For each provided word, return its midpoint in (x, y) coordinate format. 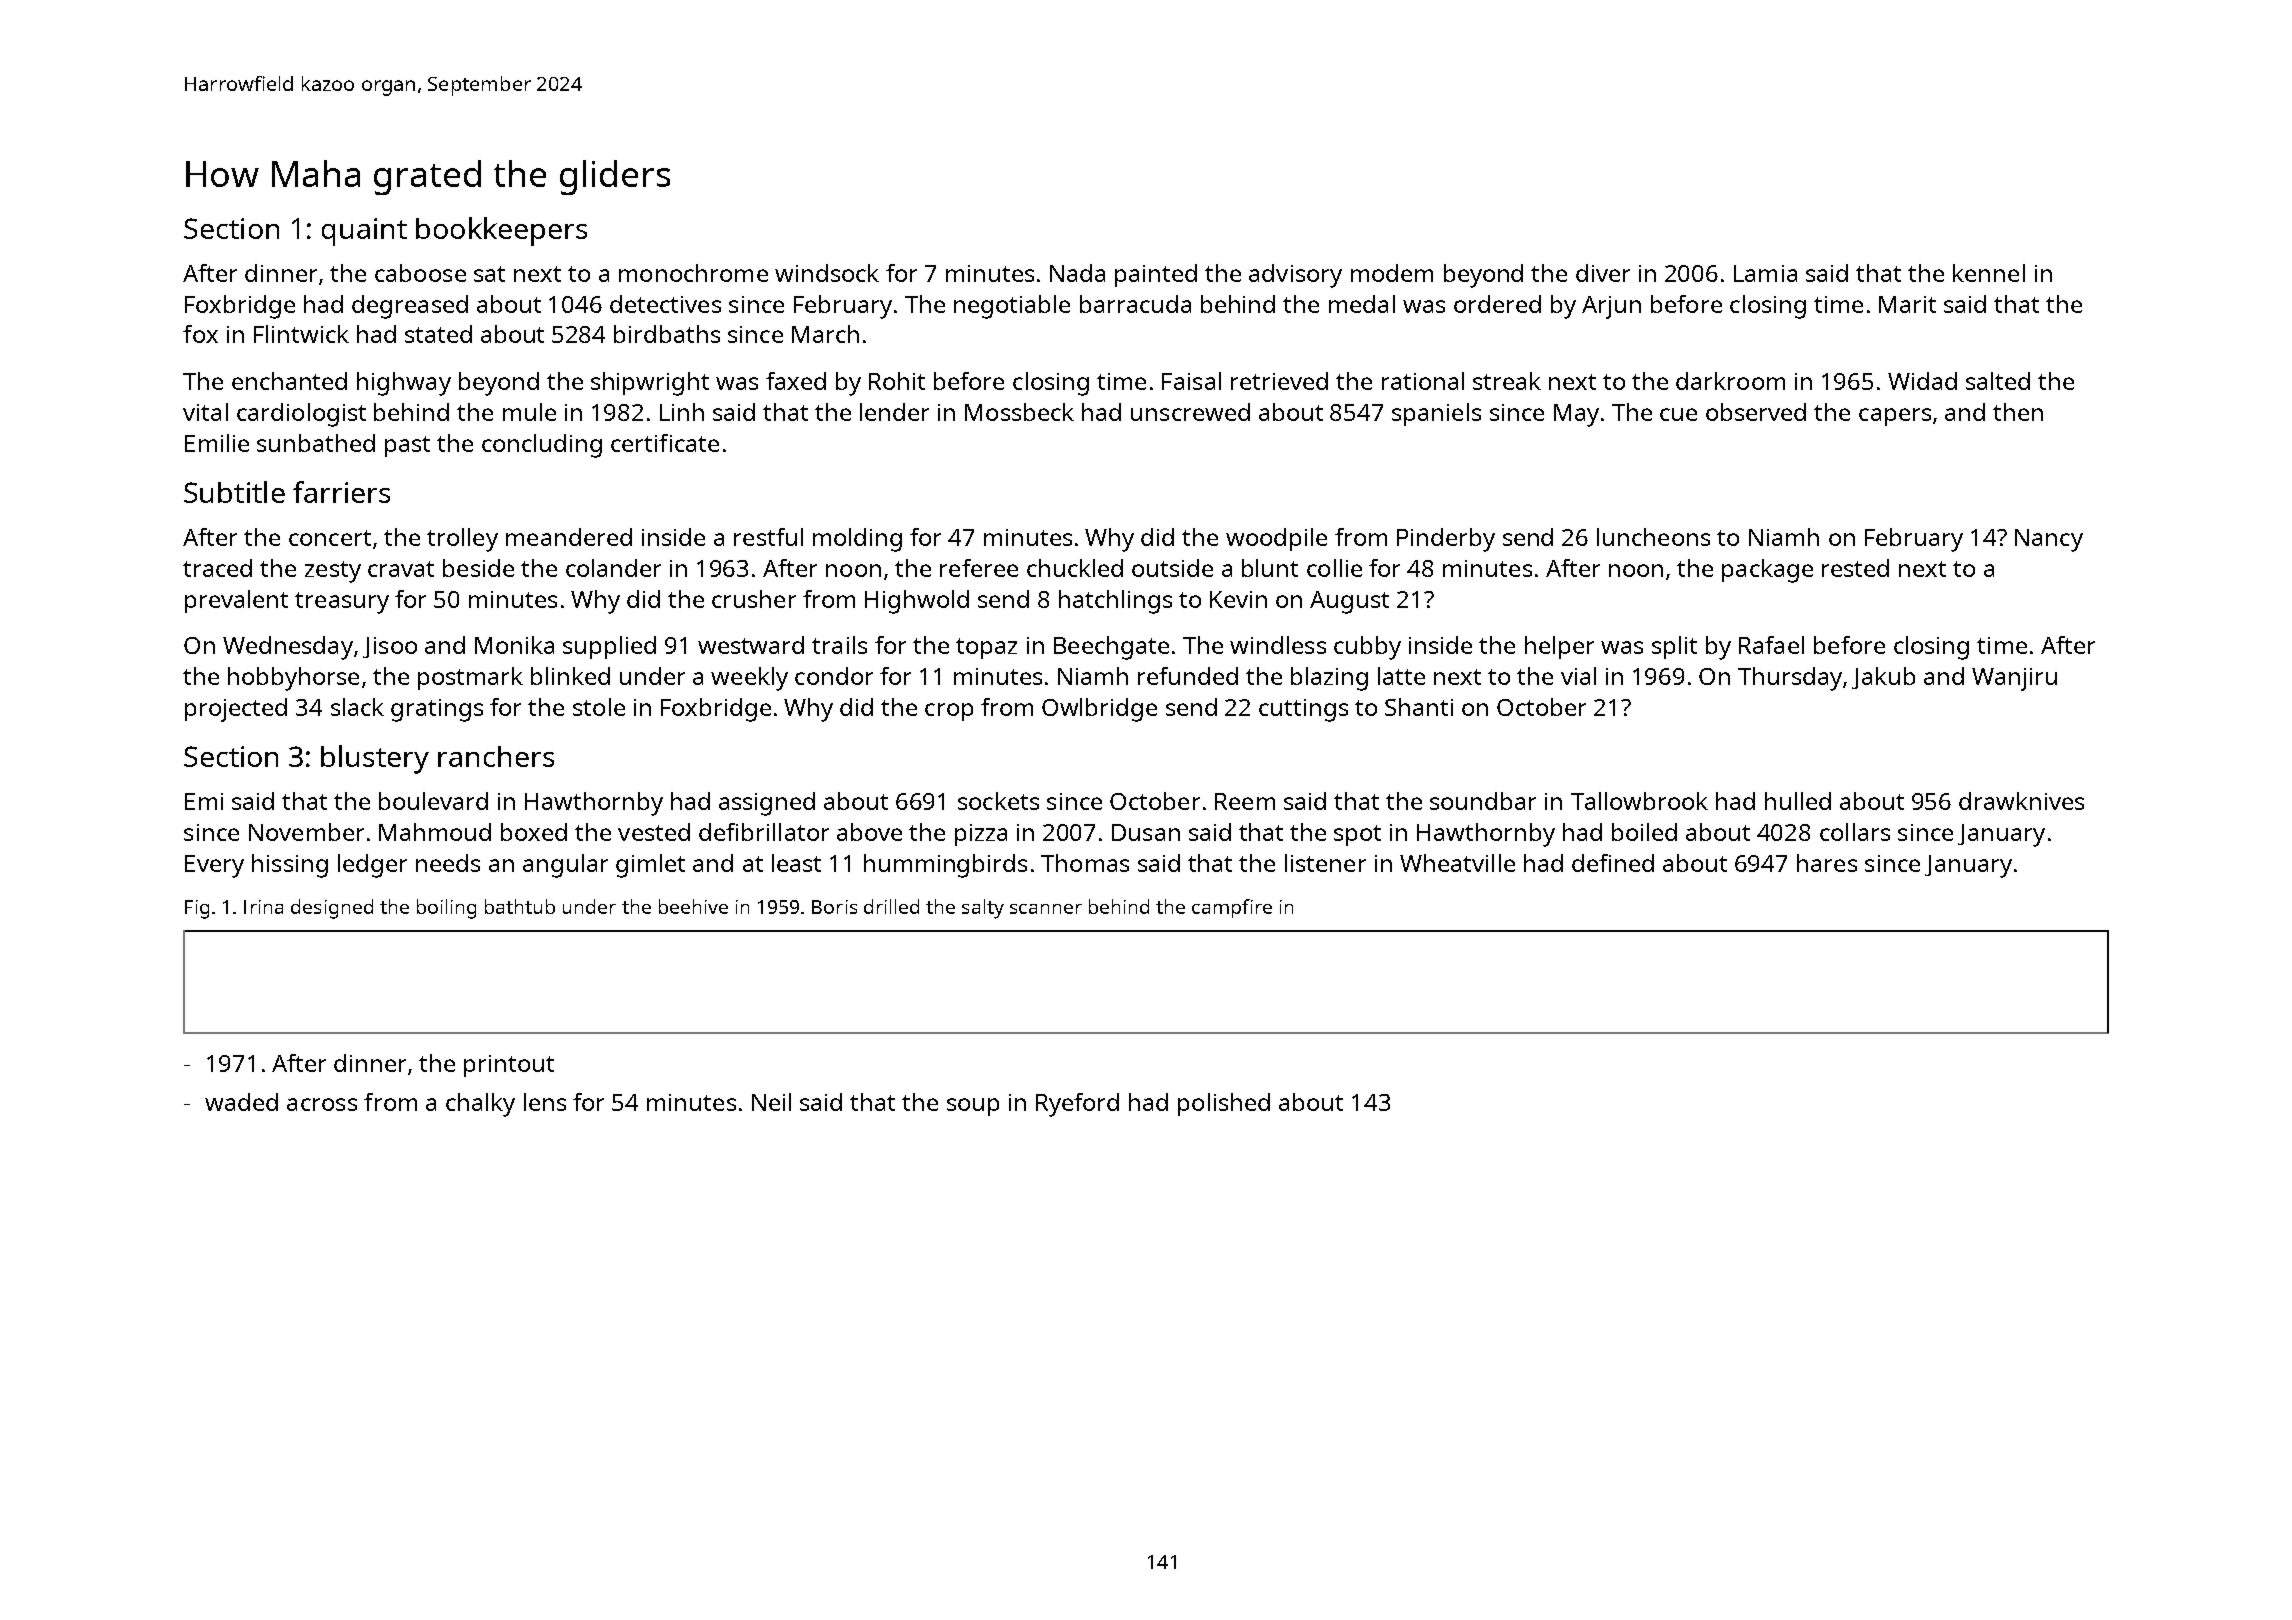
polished (1224, 1104)
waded (241, 1102)
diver (1603, 273)
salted (1998, 381)
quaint (364, 232)
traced (217, 568)
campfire (1232, 908)
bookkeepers (501, 231)
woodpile (1276, 539)
